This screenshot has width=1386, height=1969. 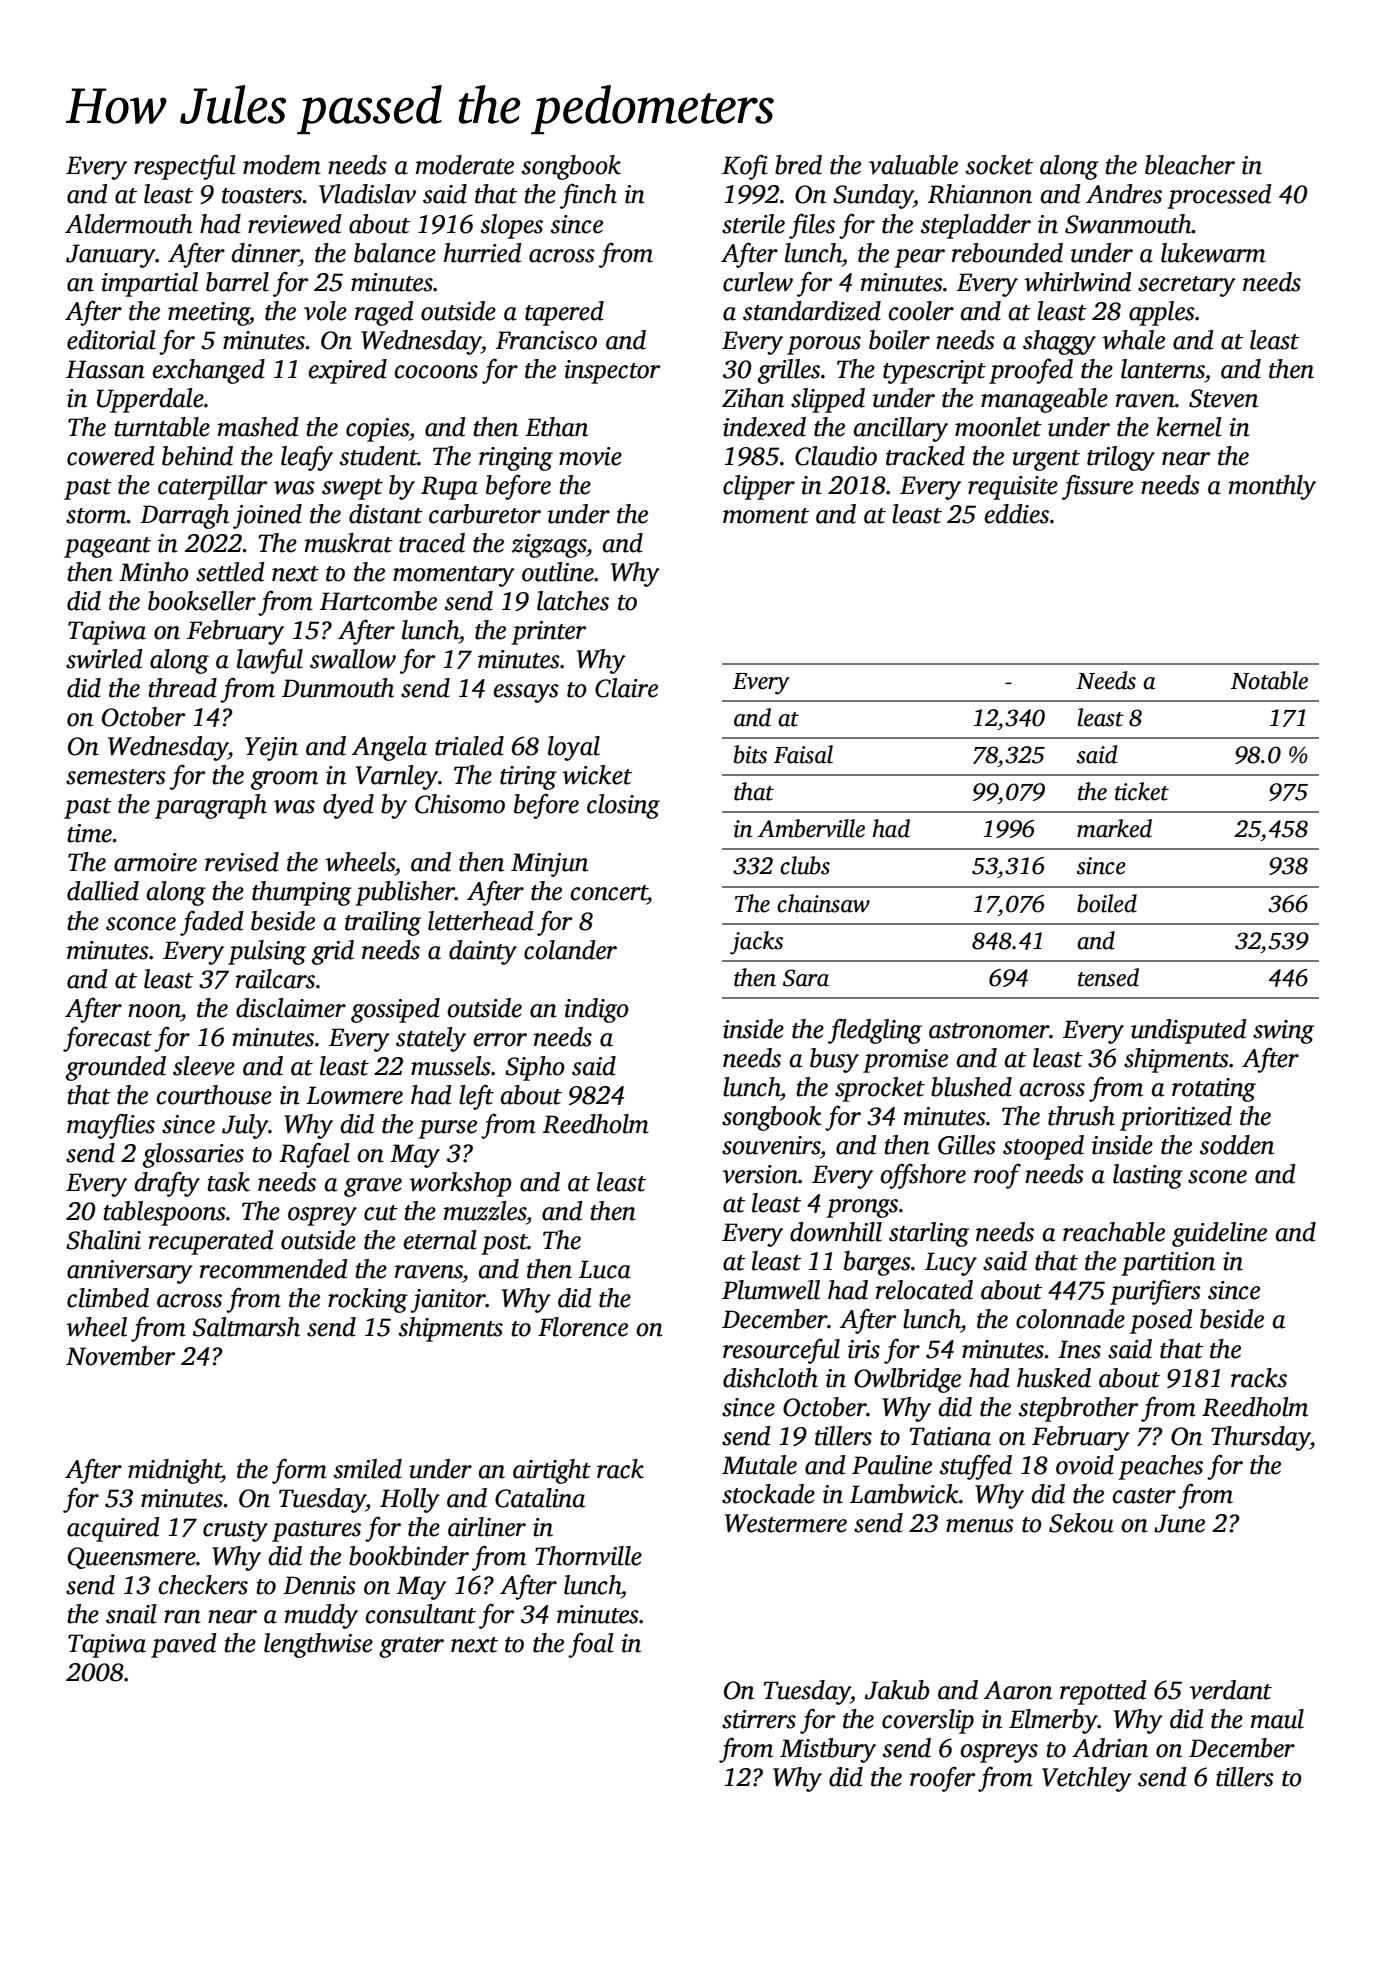 What do you see at coordinates (1190, 165) in the screenshot?
I see `bleacher` at bounding box center [1190, 165].
